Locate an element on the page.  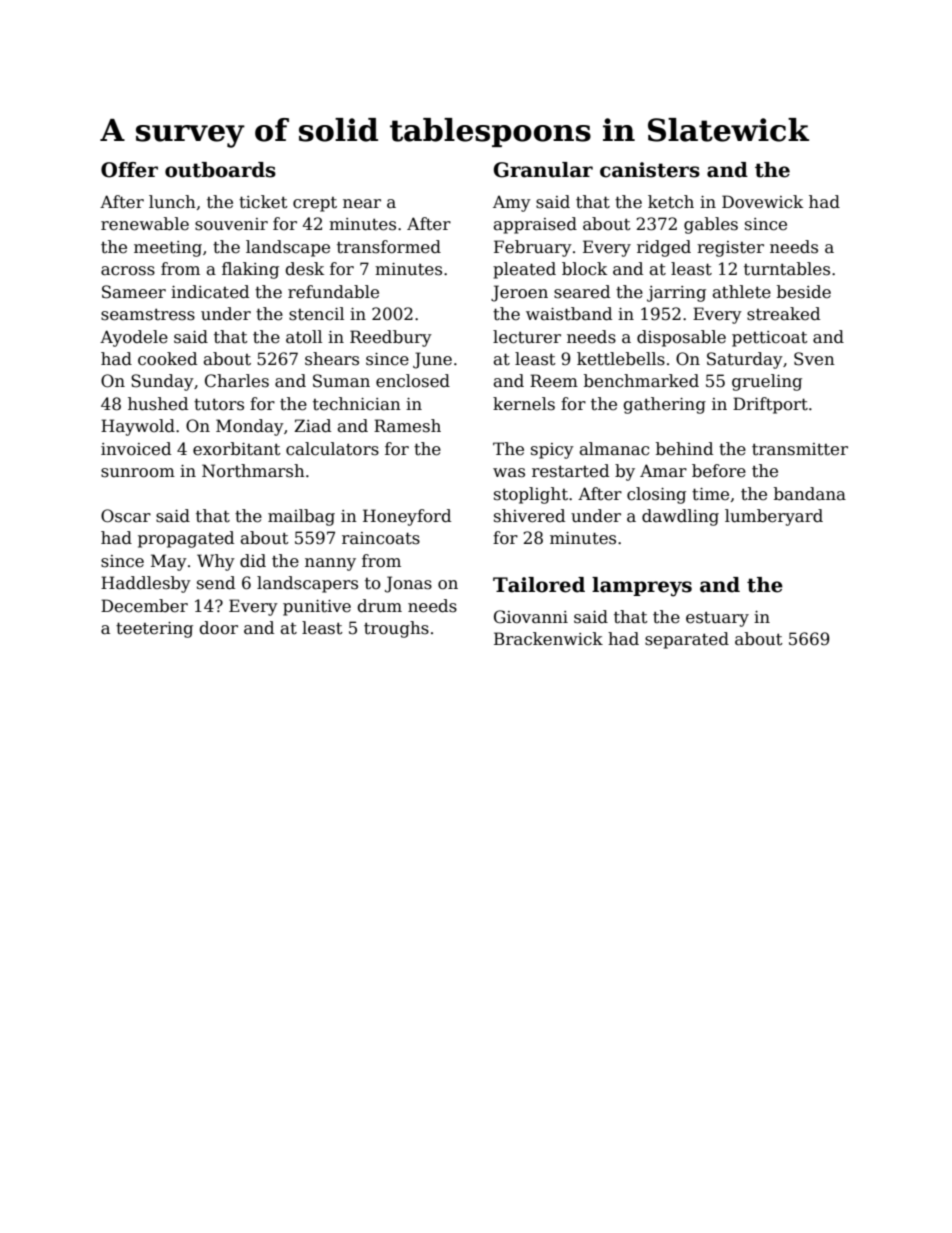
desk is located at coordinates (305, 269).
